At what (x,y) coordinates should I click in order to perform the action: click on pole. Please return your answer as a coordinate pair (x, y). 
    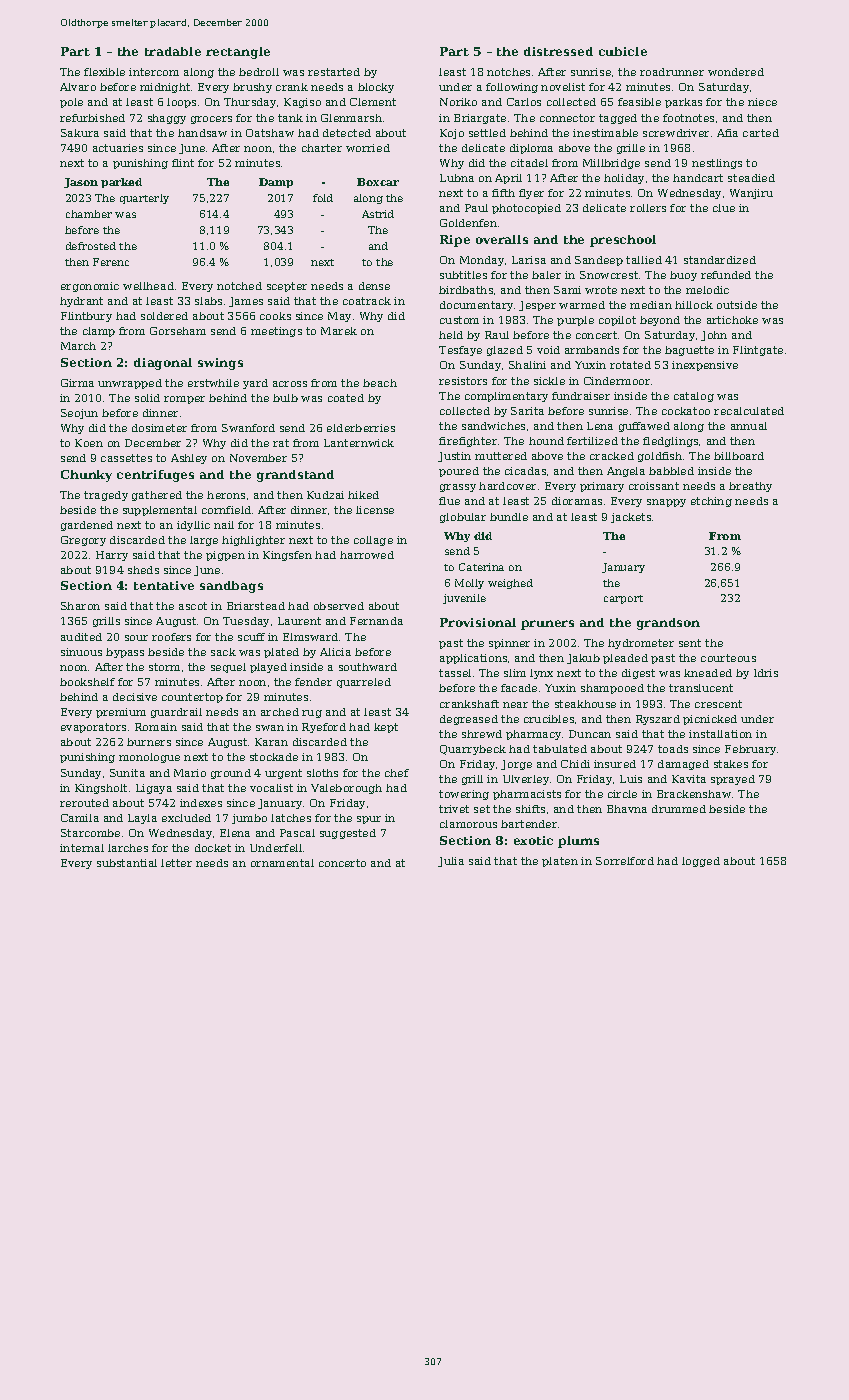
    Looking at the image, I should click on (71, 103).
